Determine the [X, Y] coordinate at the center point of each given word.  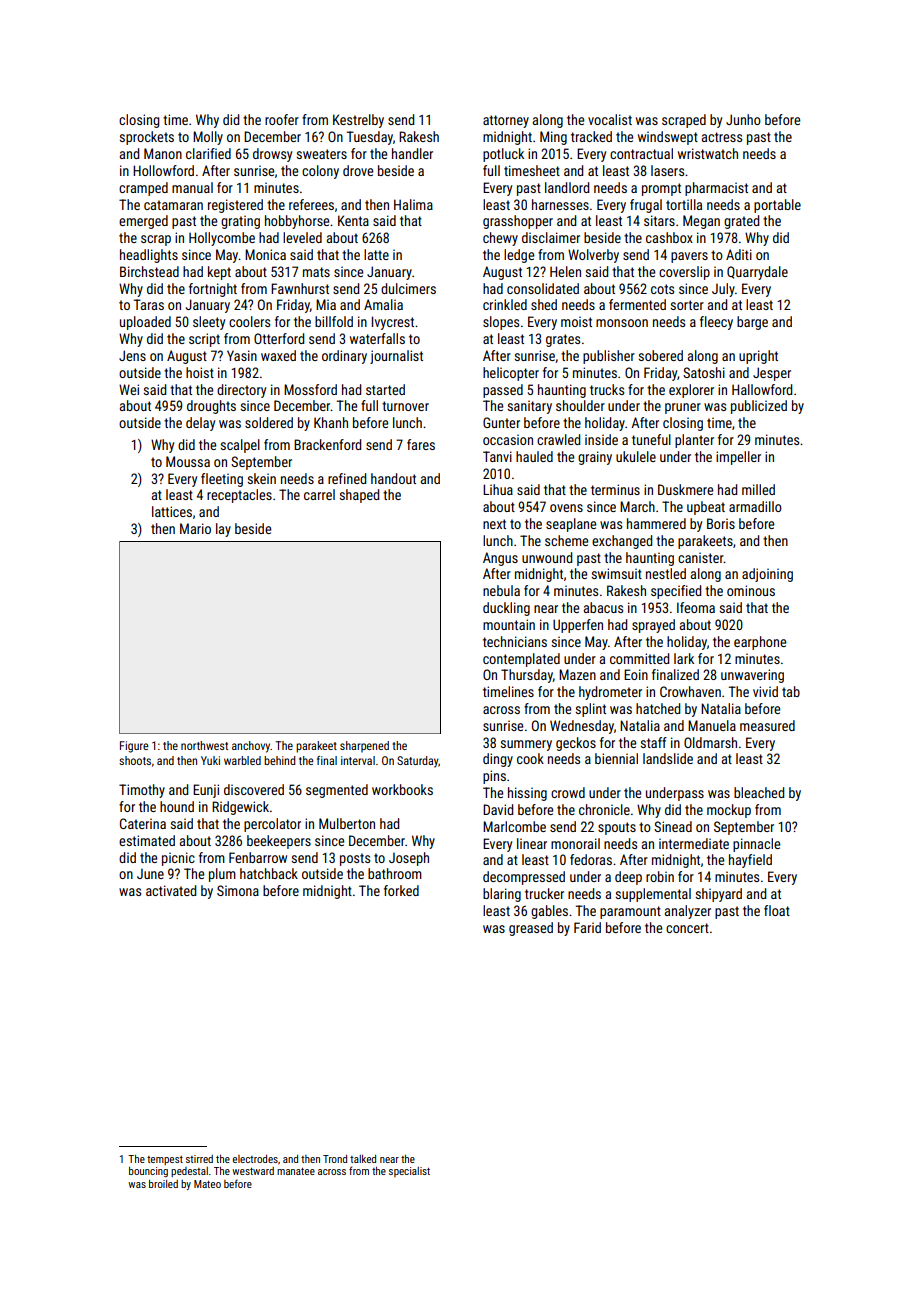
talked [363, 1159]
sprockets [147, 138]
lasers [667, 170]
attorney [506, 121]
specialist [409, 1172]
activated [171, 890]
